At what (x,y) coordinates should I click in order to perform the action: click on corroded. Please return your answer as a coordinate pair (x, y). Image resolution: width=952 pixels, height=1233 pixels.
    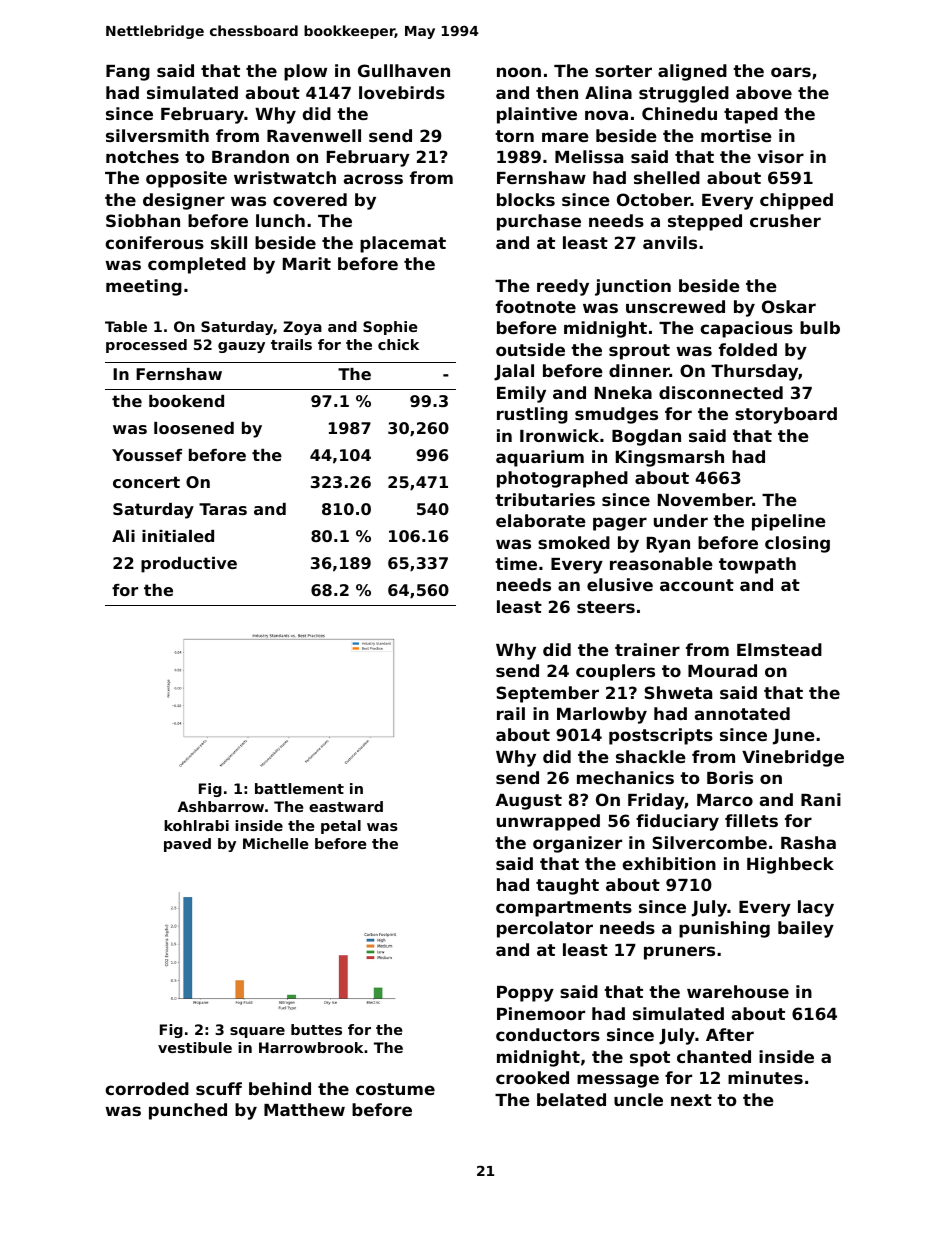
    Looking at the image, I should click on (147, 1088).
